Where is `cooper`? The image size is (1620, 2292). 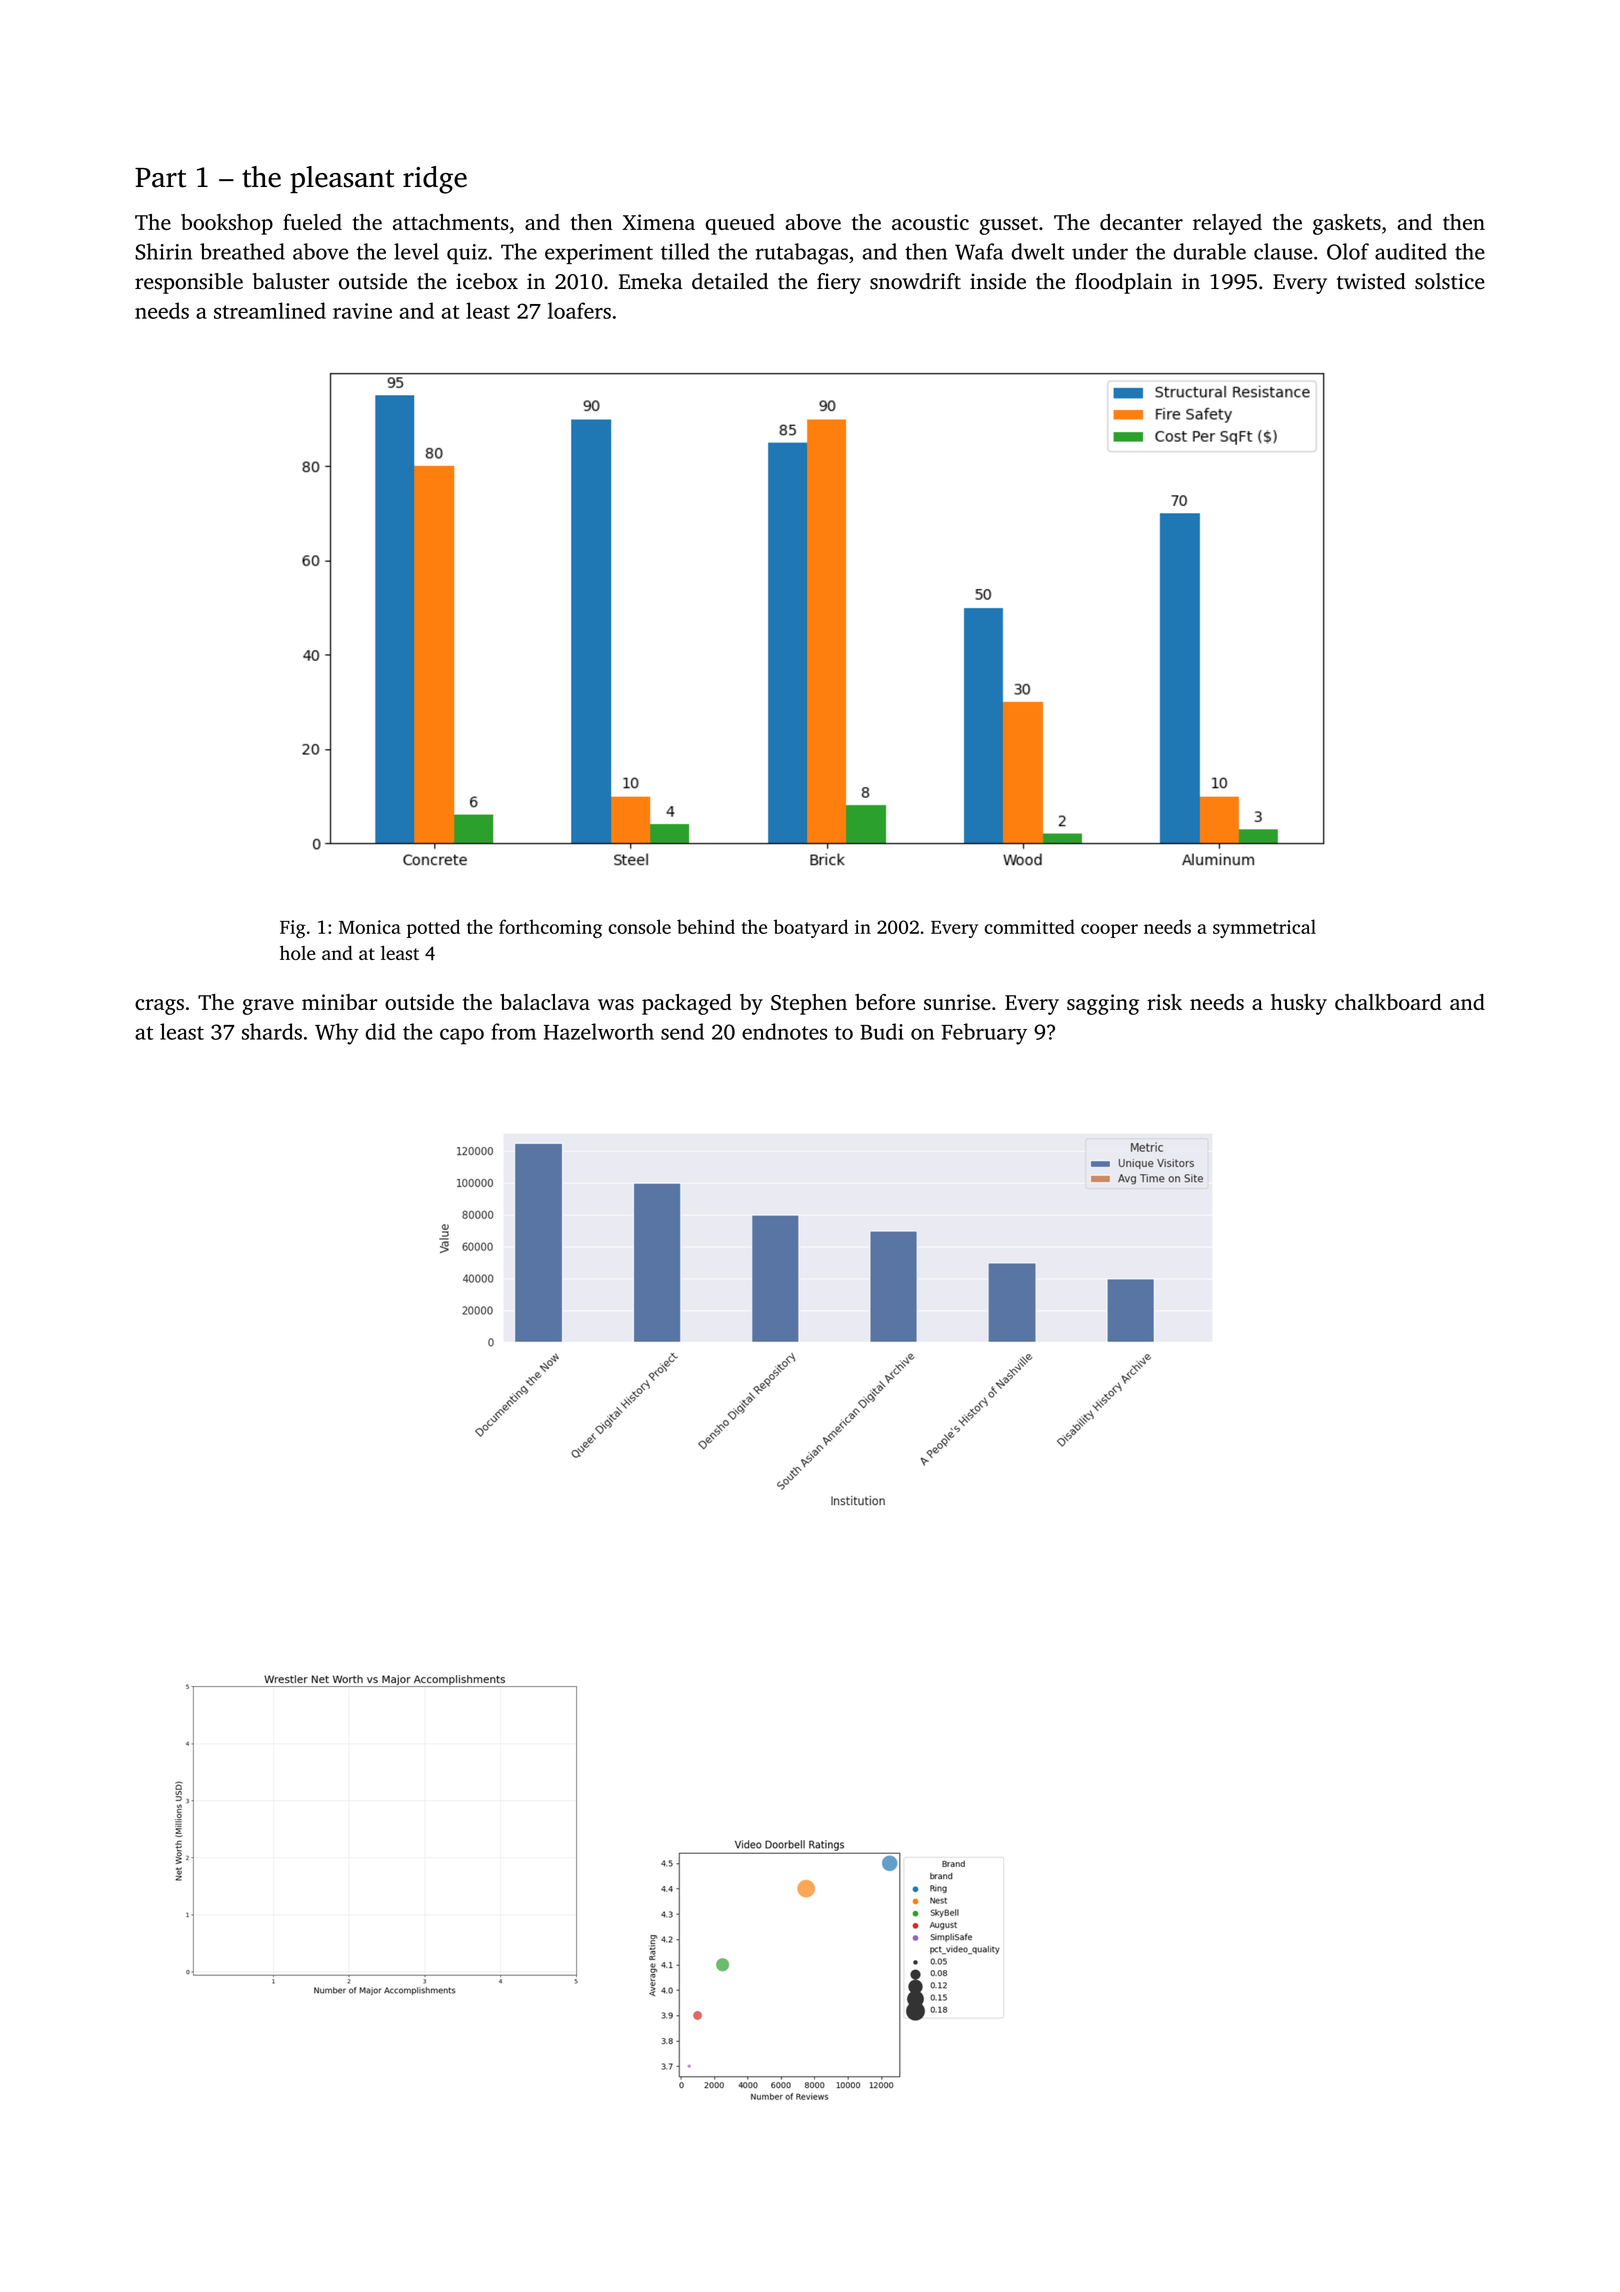 cooper is located at coordinates (1109, 931).
